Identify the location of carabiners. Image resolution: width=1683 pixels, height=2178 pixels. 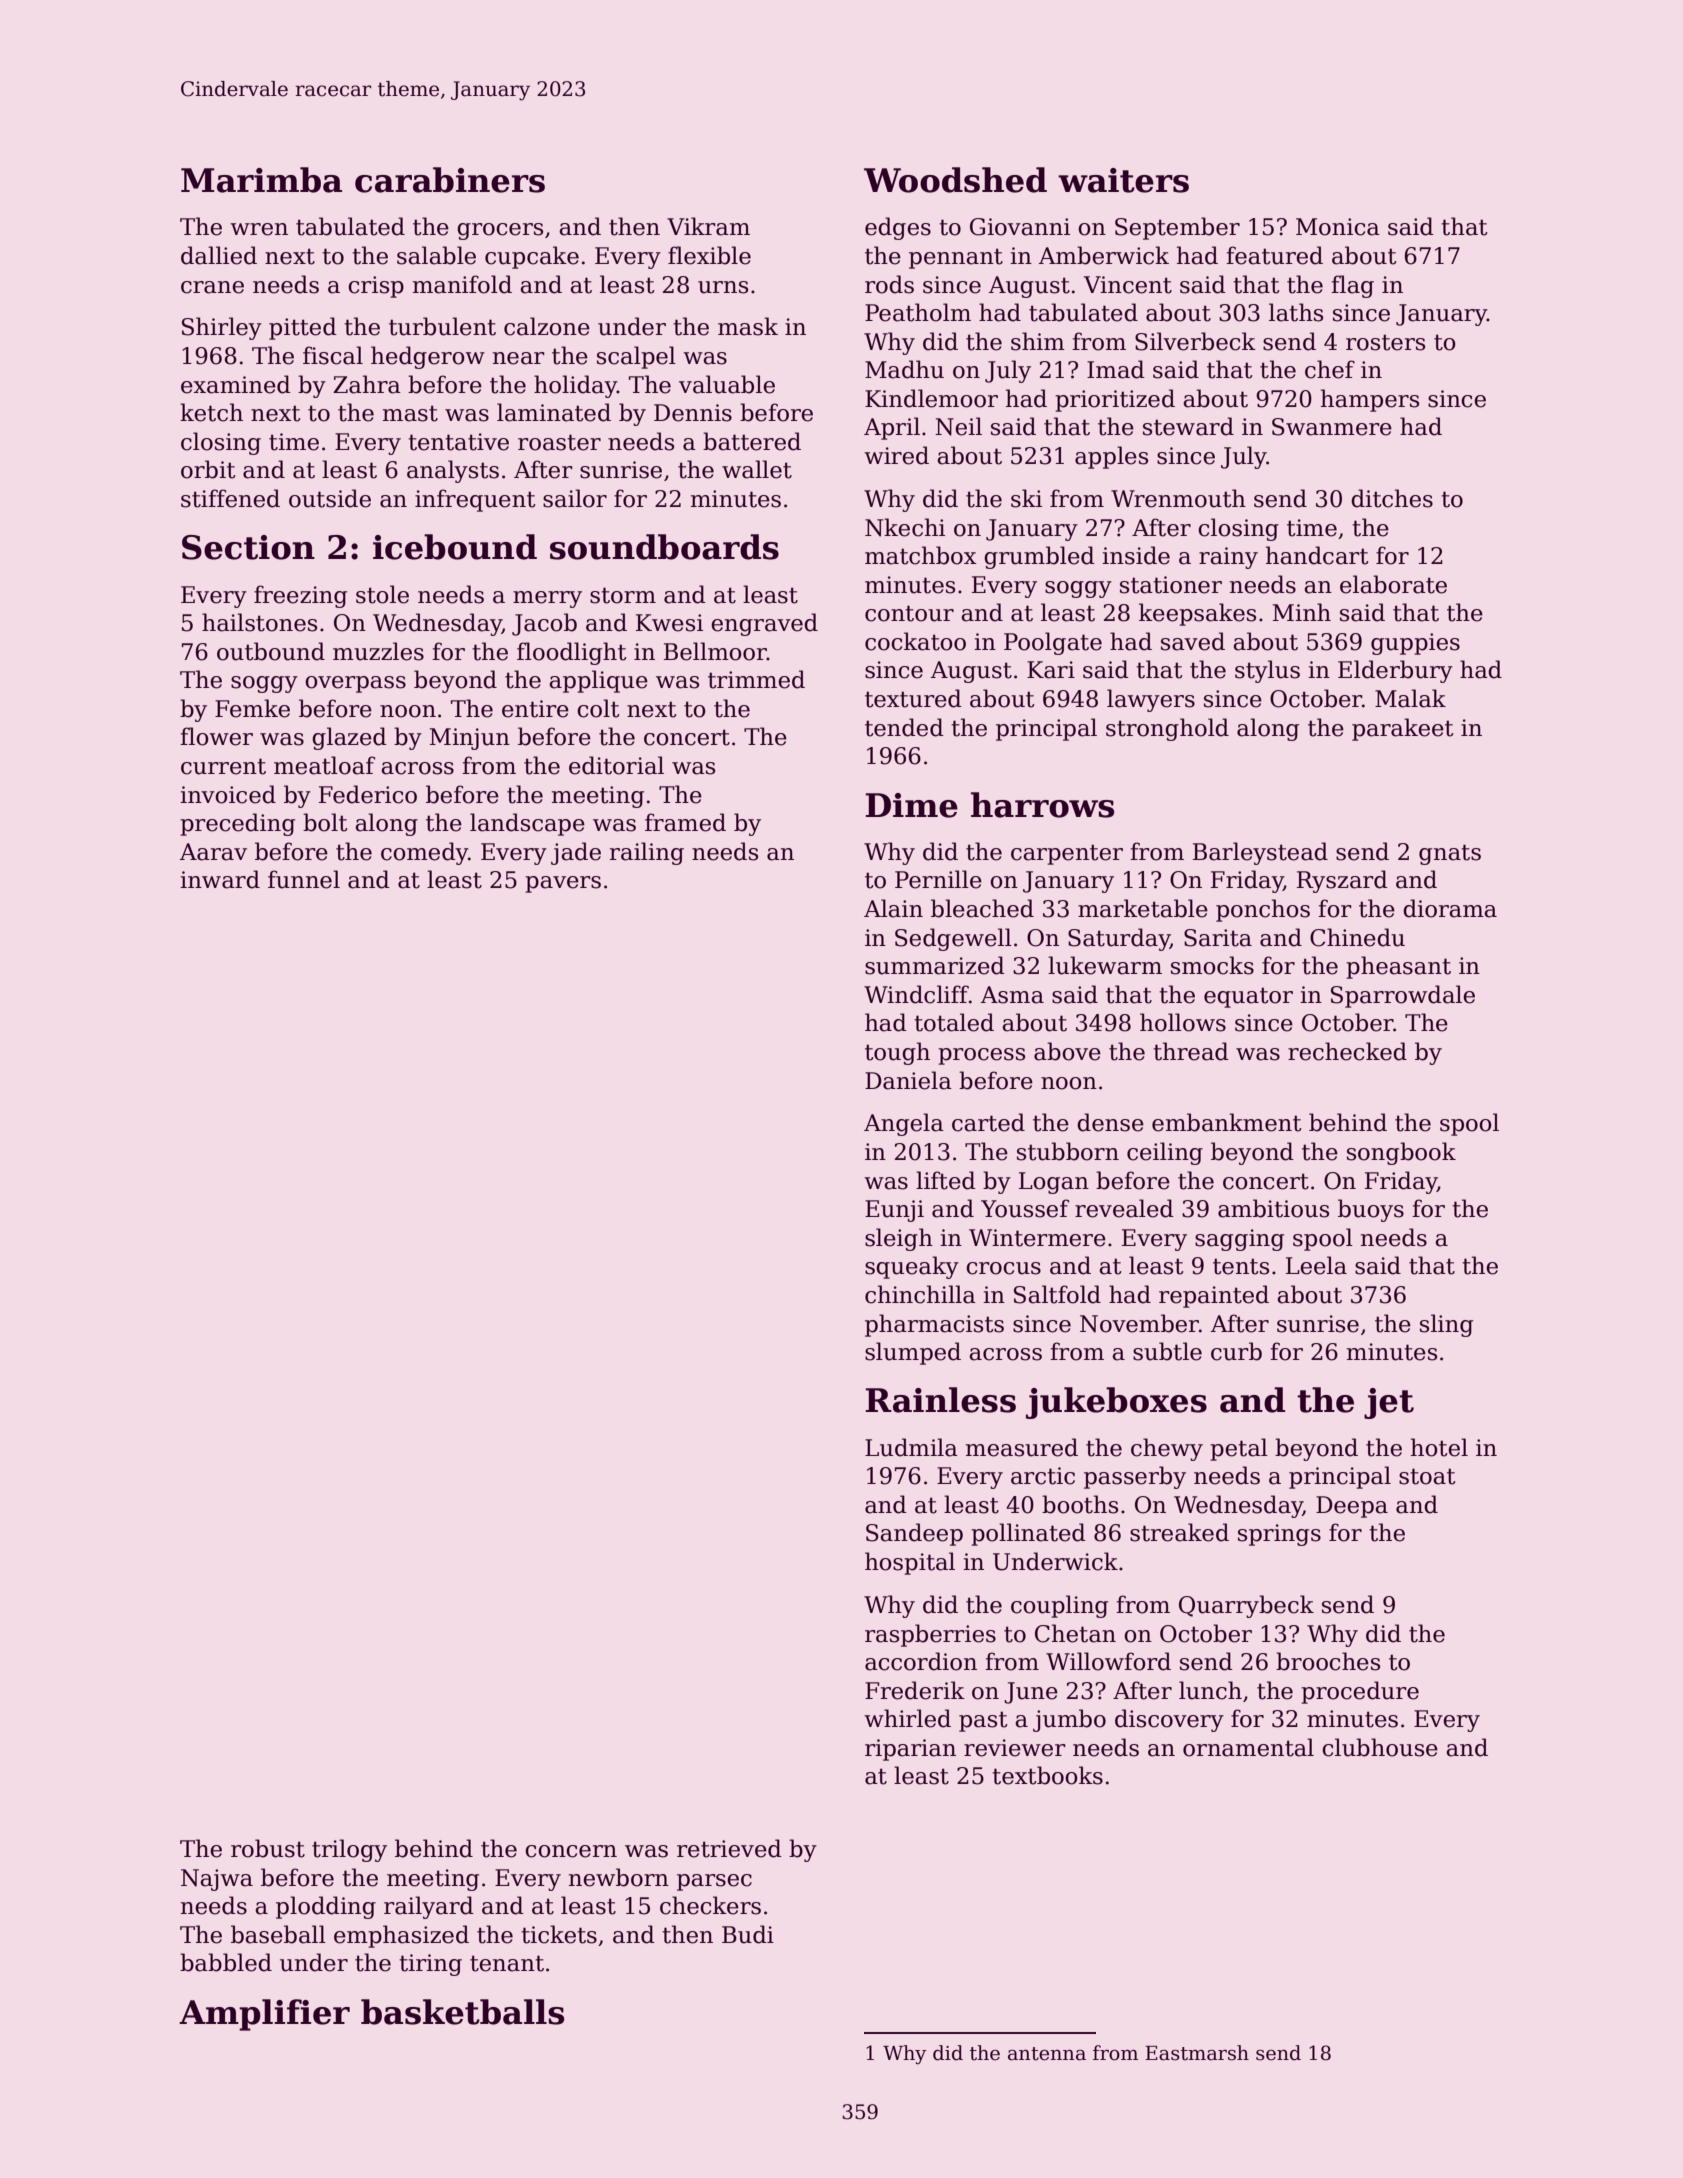
(450, 180).
